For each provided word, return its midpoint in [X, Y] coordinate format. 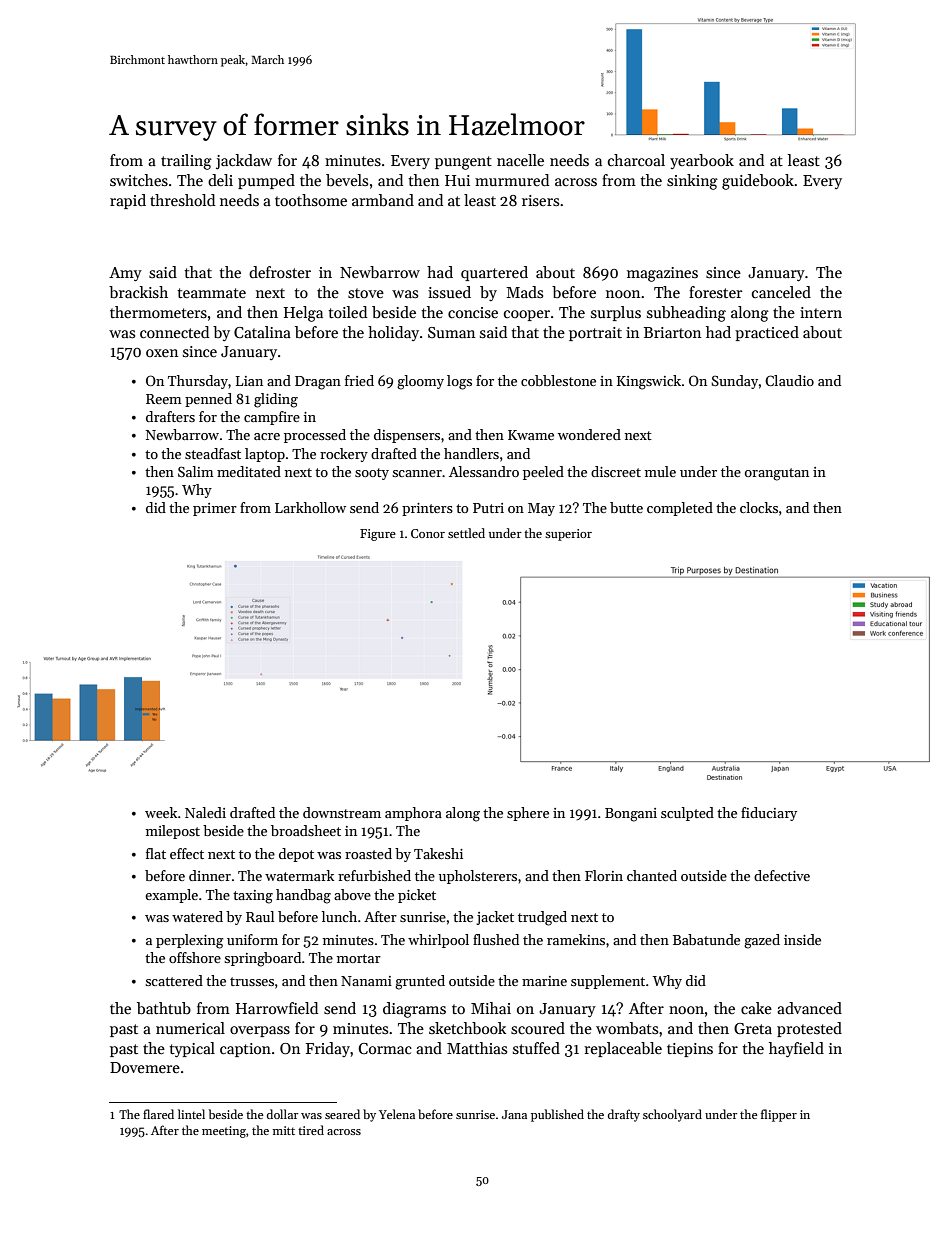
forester [715, 292]
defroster [280, 272]
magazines [662, 274]
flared [158, 1114]
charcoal [636, 160]
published [557, 1115]
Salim [196, 471]
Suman [451, 332]
